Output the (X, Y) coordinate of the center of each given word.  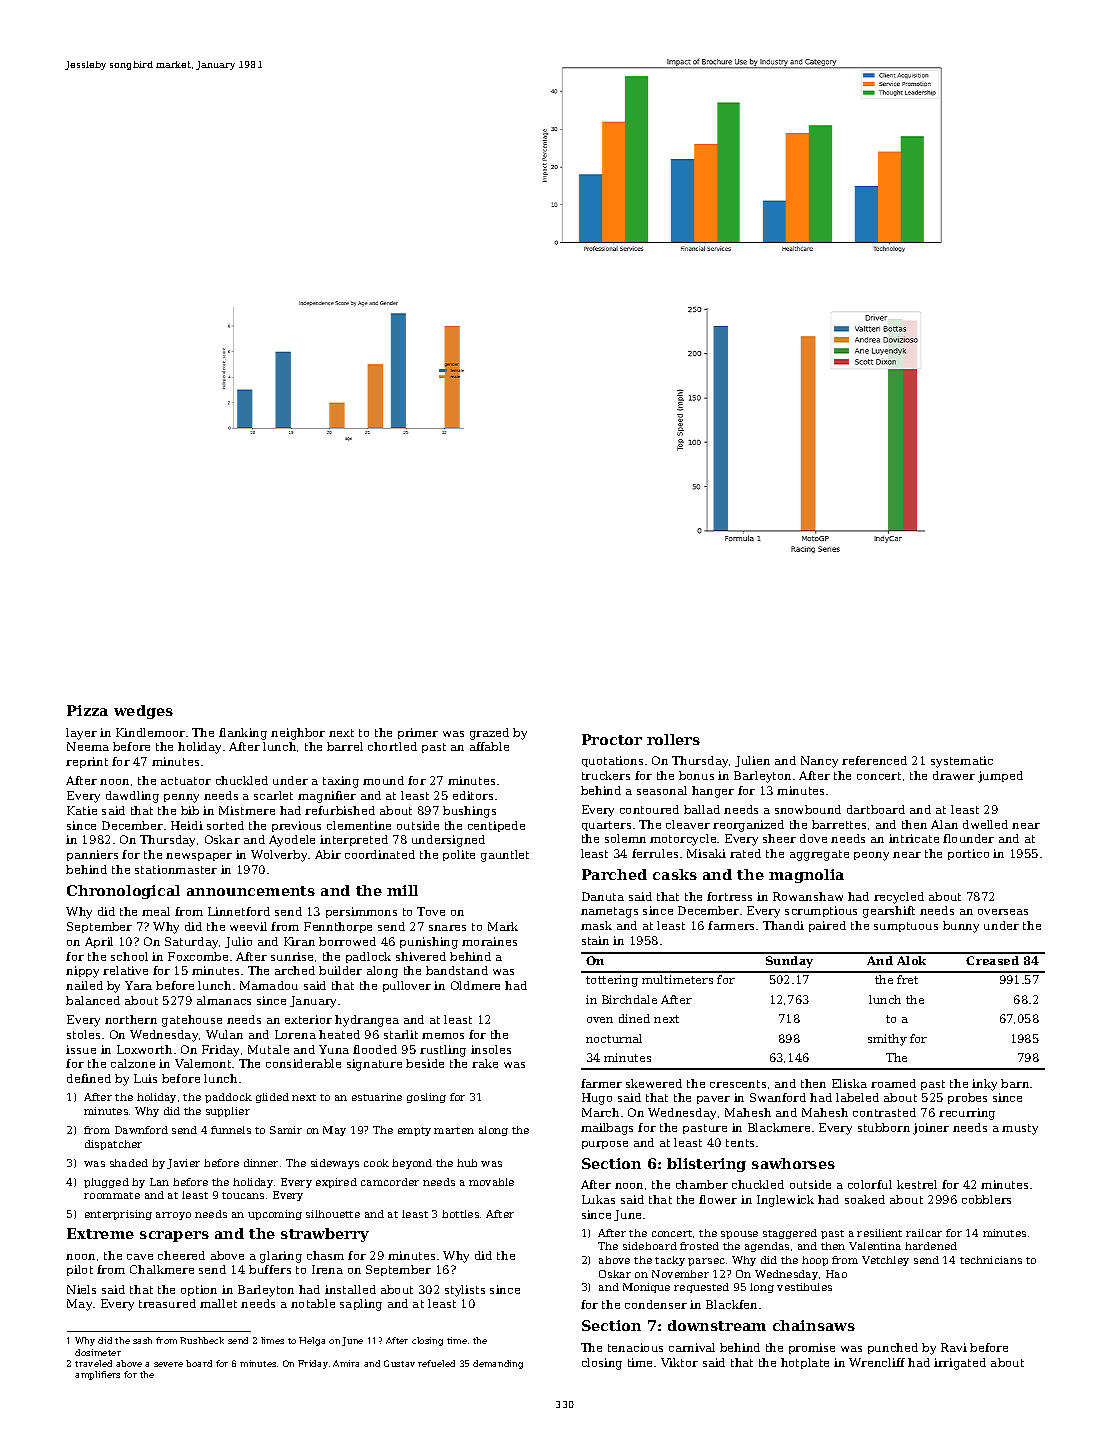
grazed (489, 734)
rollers (673, 739)
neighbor (298, 734)
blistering (706, 1165)
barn (1015, 1083)
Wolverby (279, 856)
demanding (498, 1364)
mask (596, 925)
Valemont (203, 1063)
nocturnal (614, 1038)
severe (168, 1364)
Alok (911, 960)
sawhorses (793, 1163)
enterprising (118, 1215)
